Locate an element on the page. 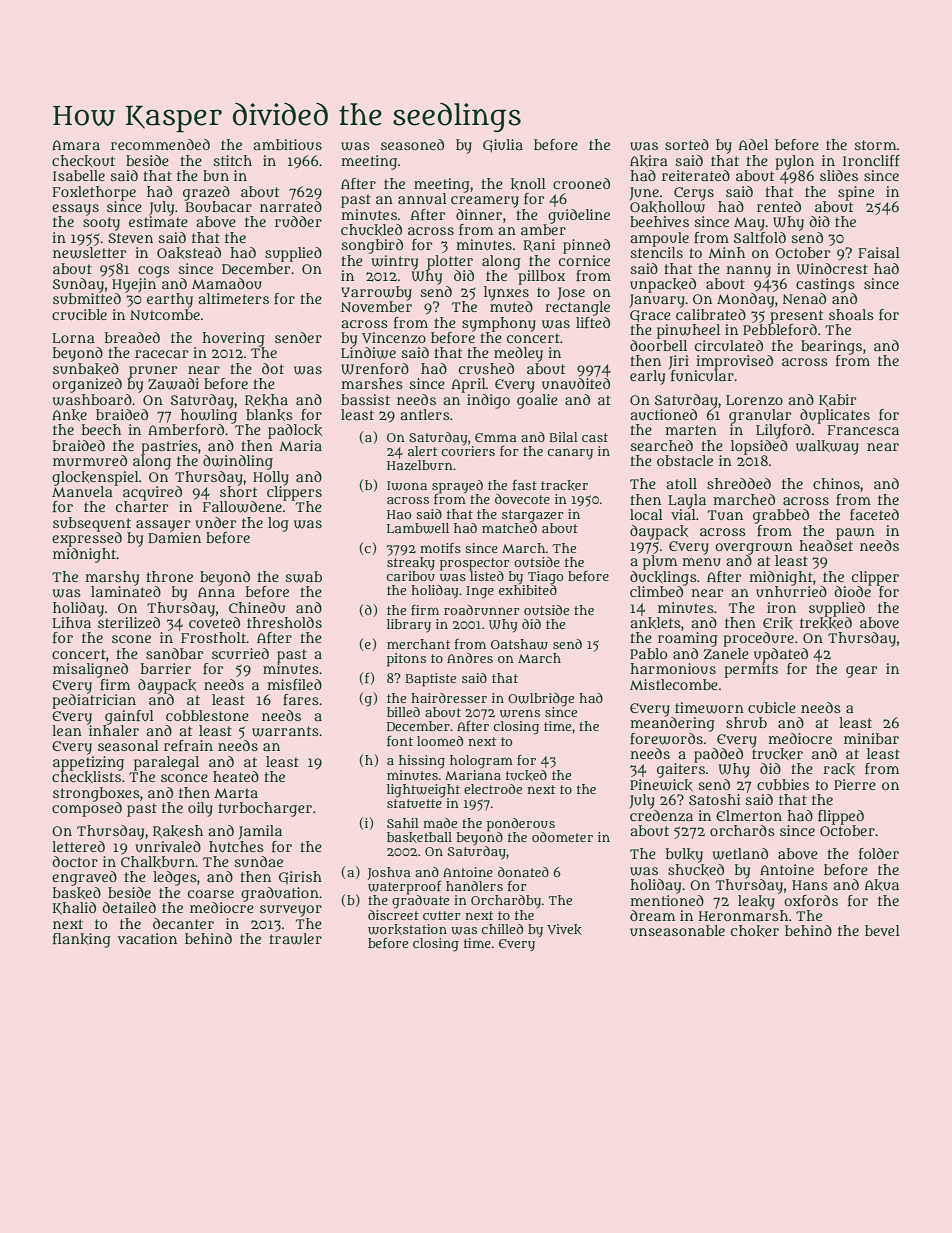  Adel is located at coordinates (753, 144).
